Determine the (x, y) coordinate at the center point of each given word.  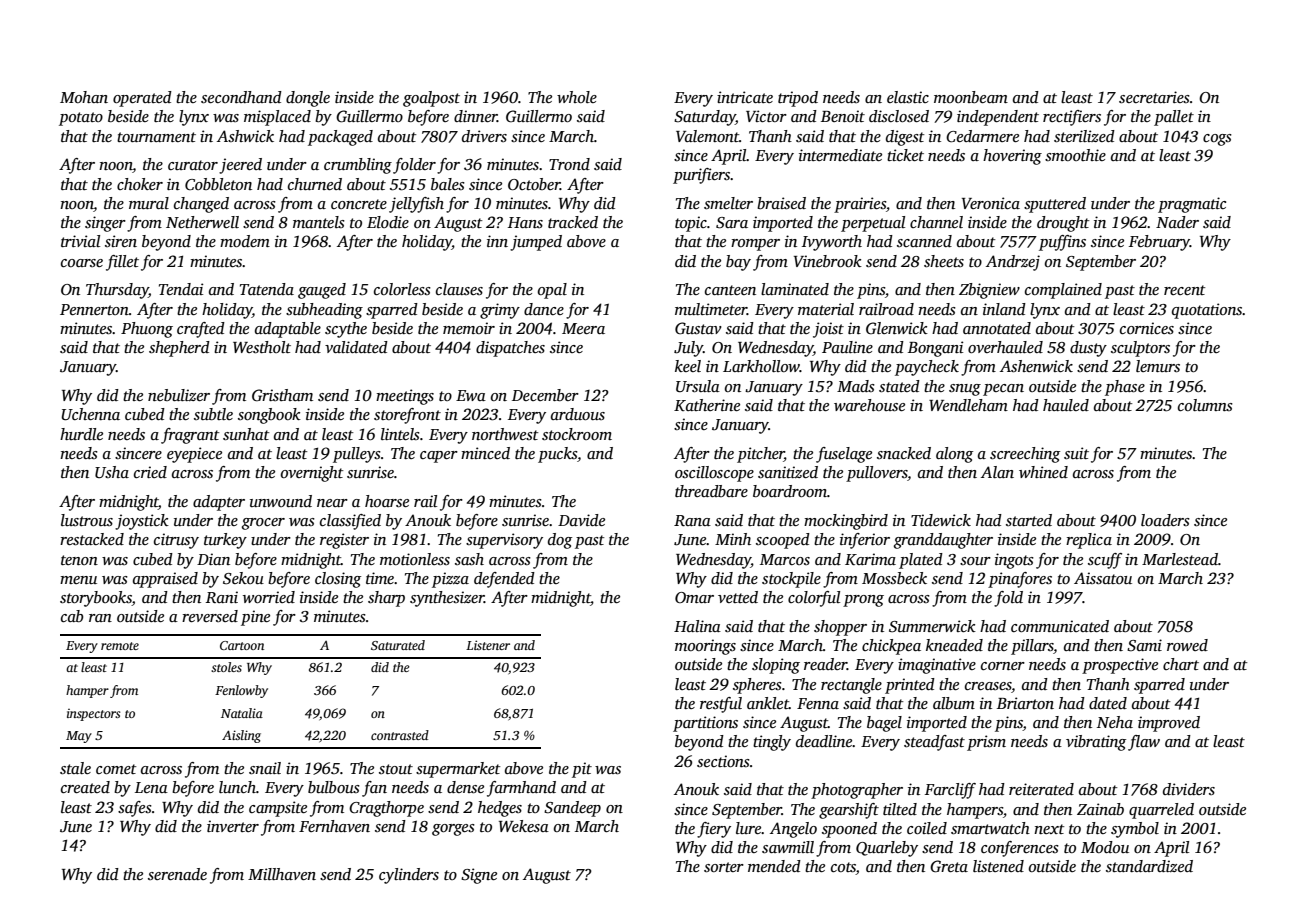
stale (75, 768)
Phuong (147, 330)
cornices (1147, 328)
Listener (488, 645)
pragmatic (1192, 205)
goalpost (431, 99)
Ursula (698, 386)
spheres (757, 686)
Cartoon (242, 645)
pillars (1032, 647)
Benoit (843, 116)
